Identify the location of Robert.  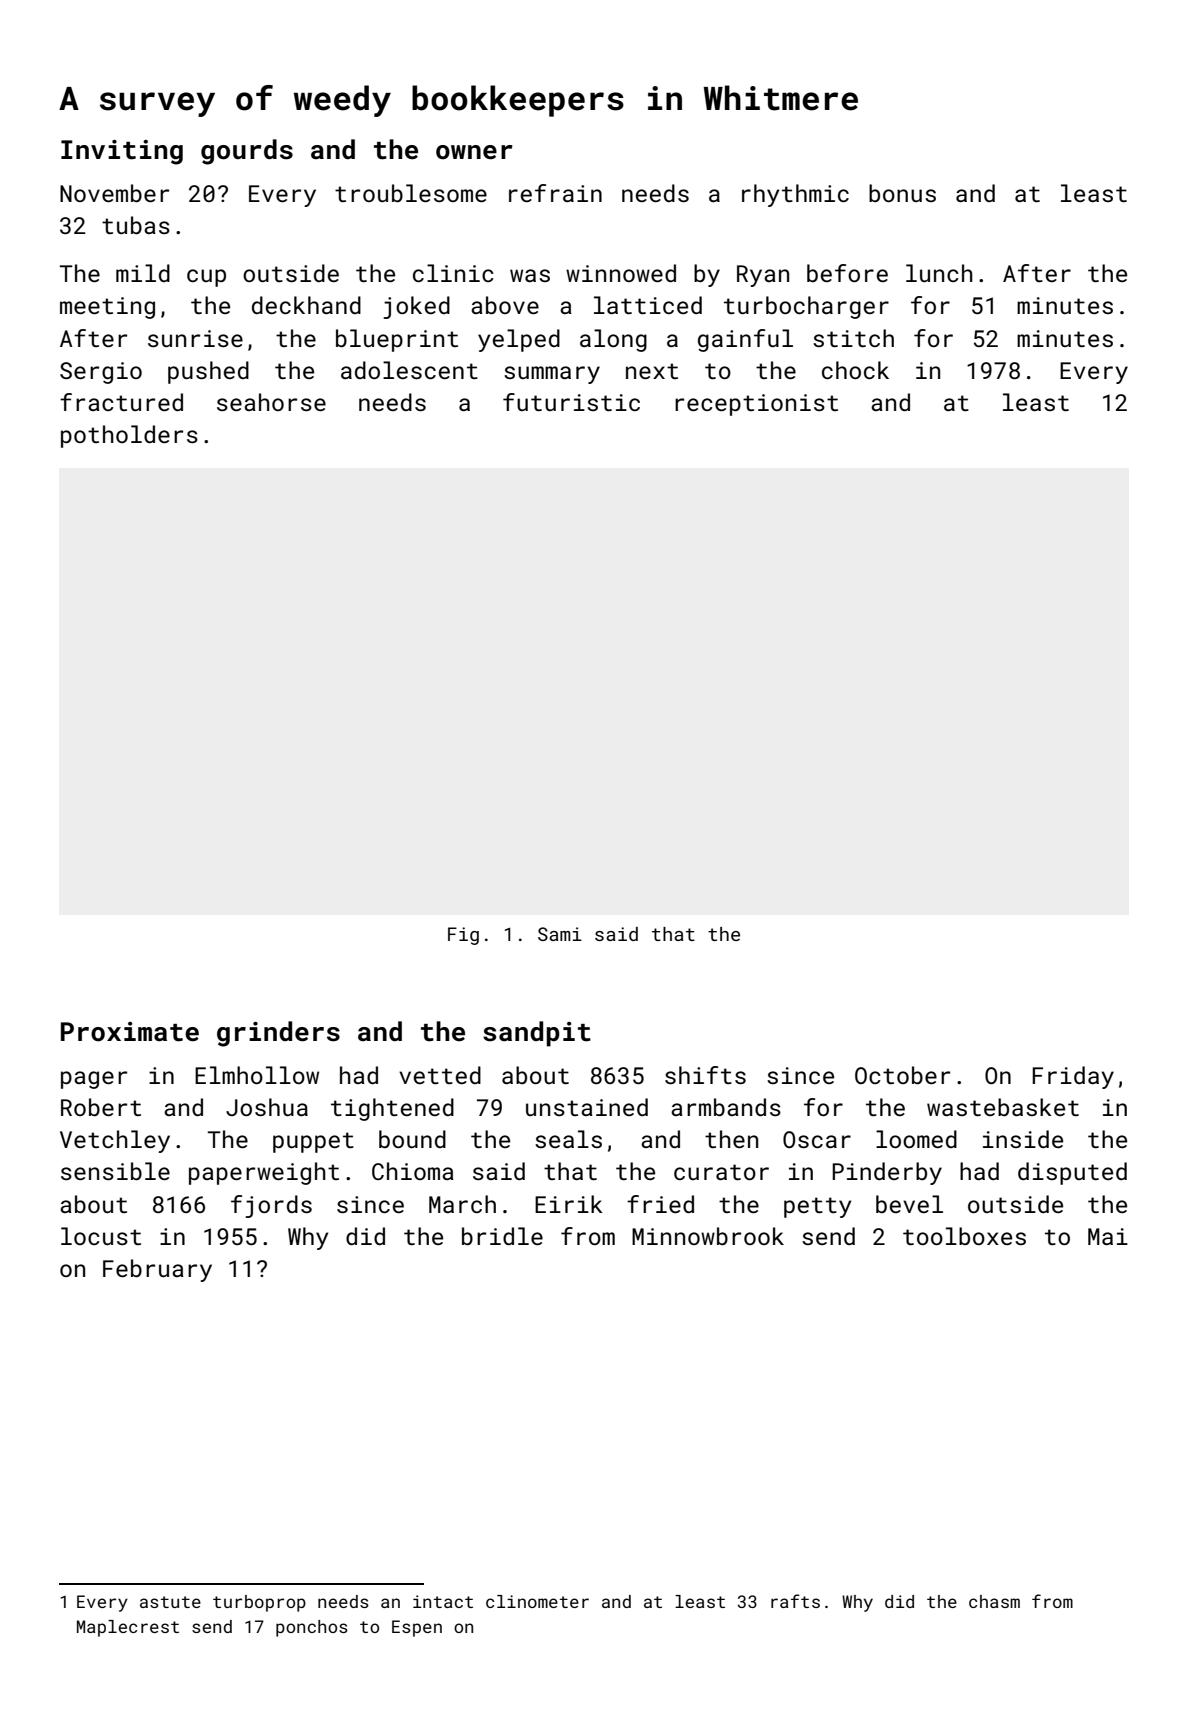
(101, 1107).
